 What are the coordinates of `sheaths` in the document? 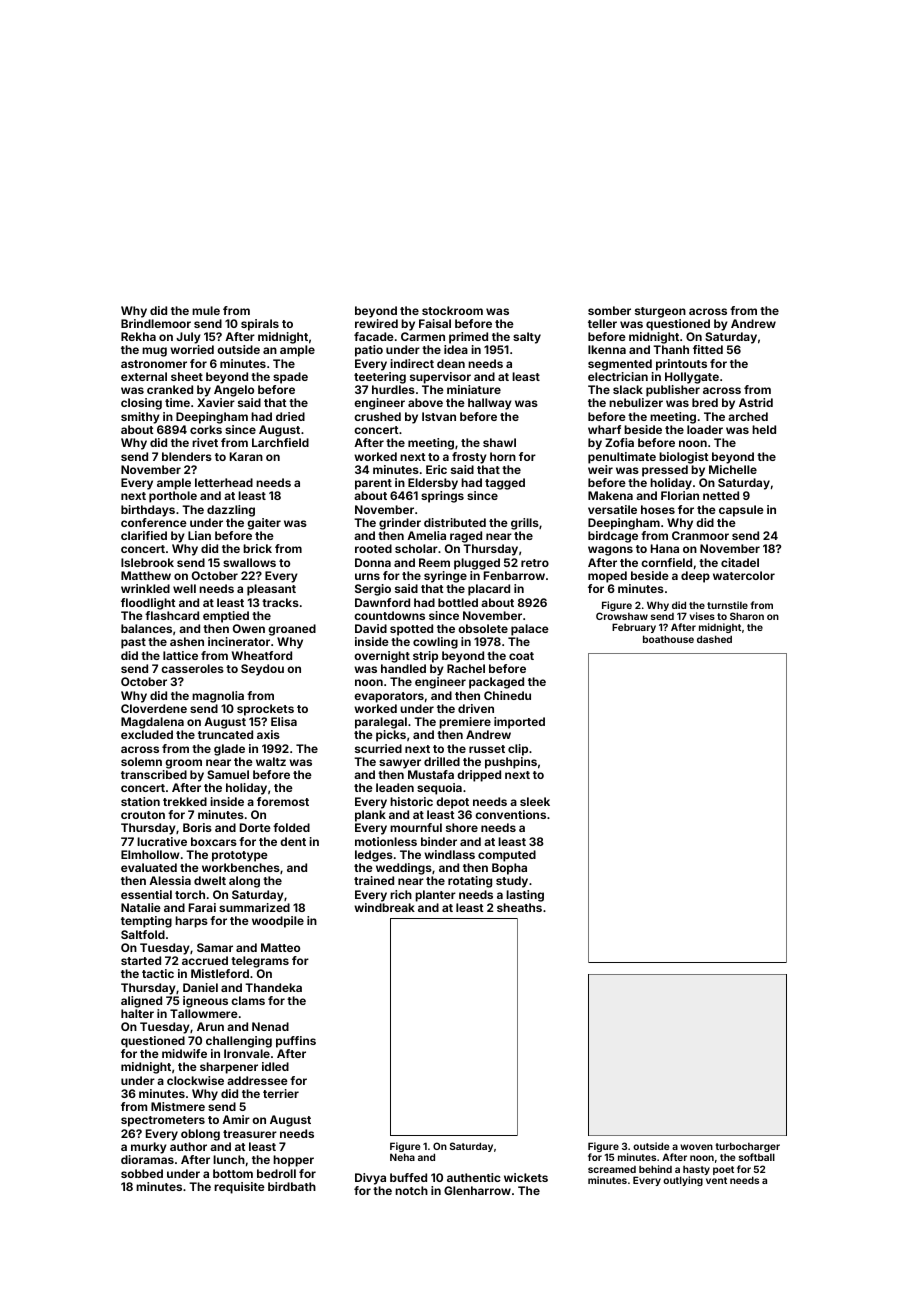 It's located at (519, 907).
